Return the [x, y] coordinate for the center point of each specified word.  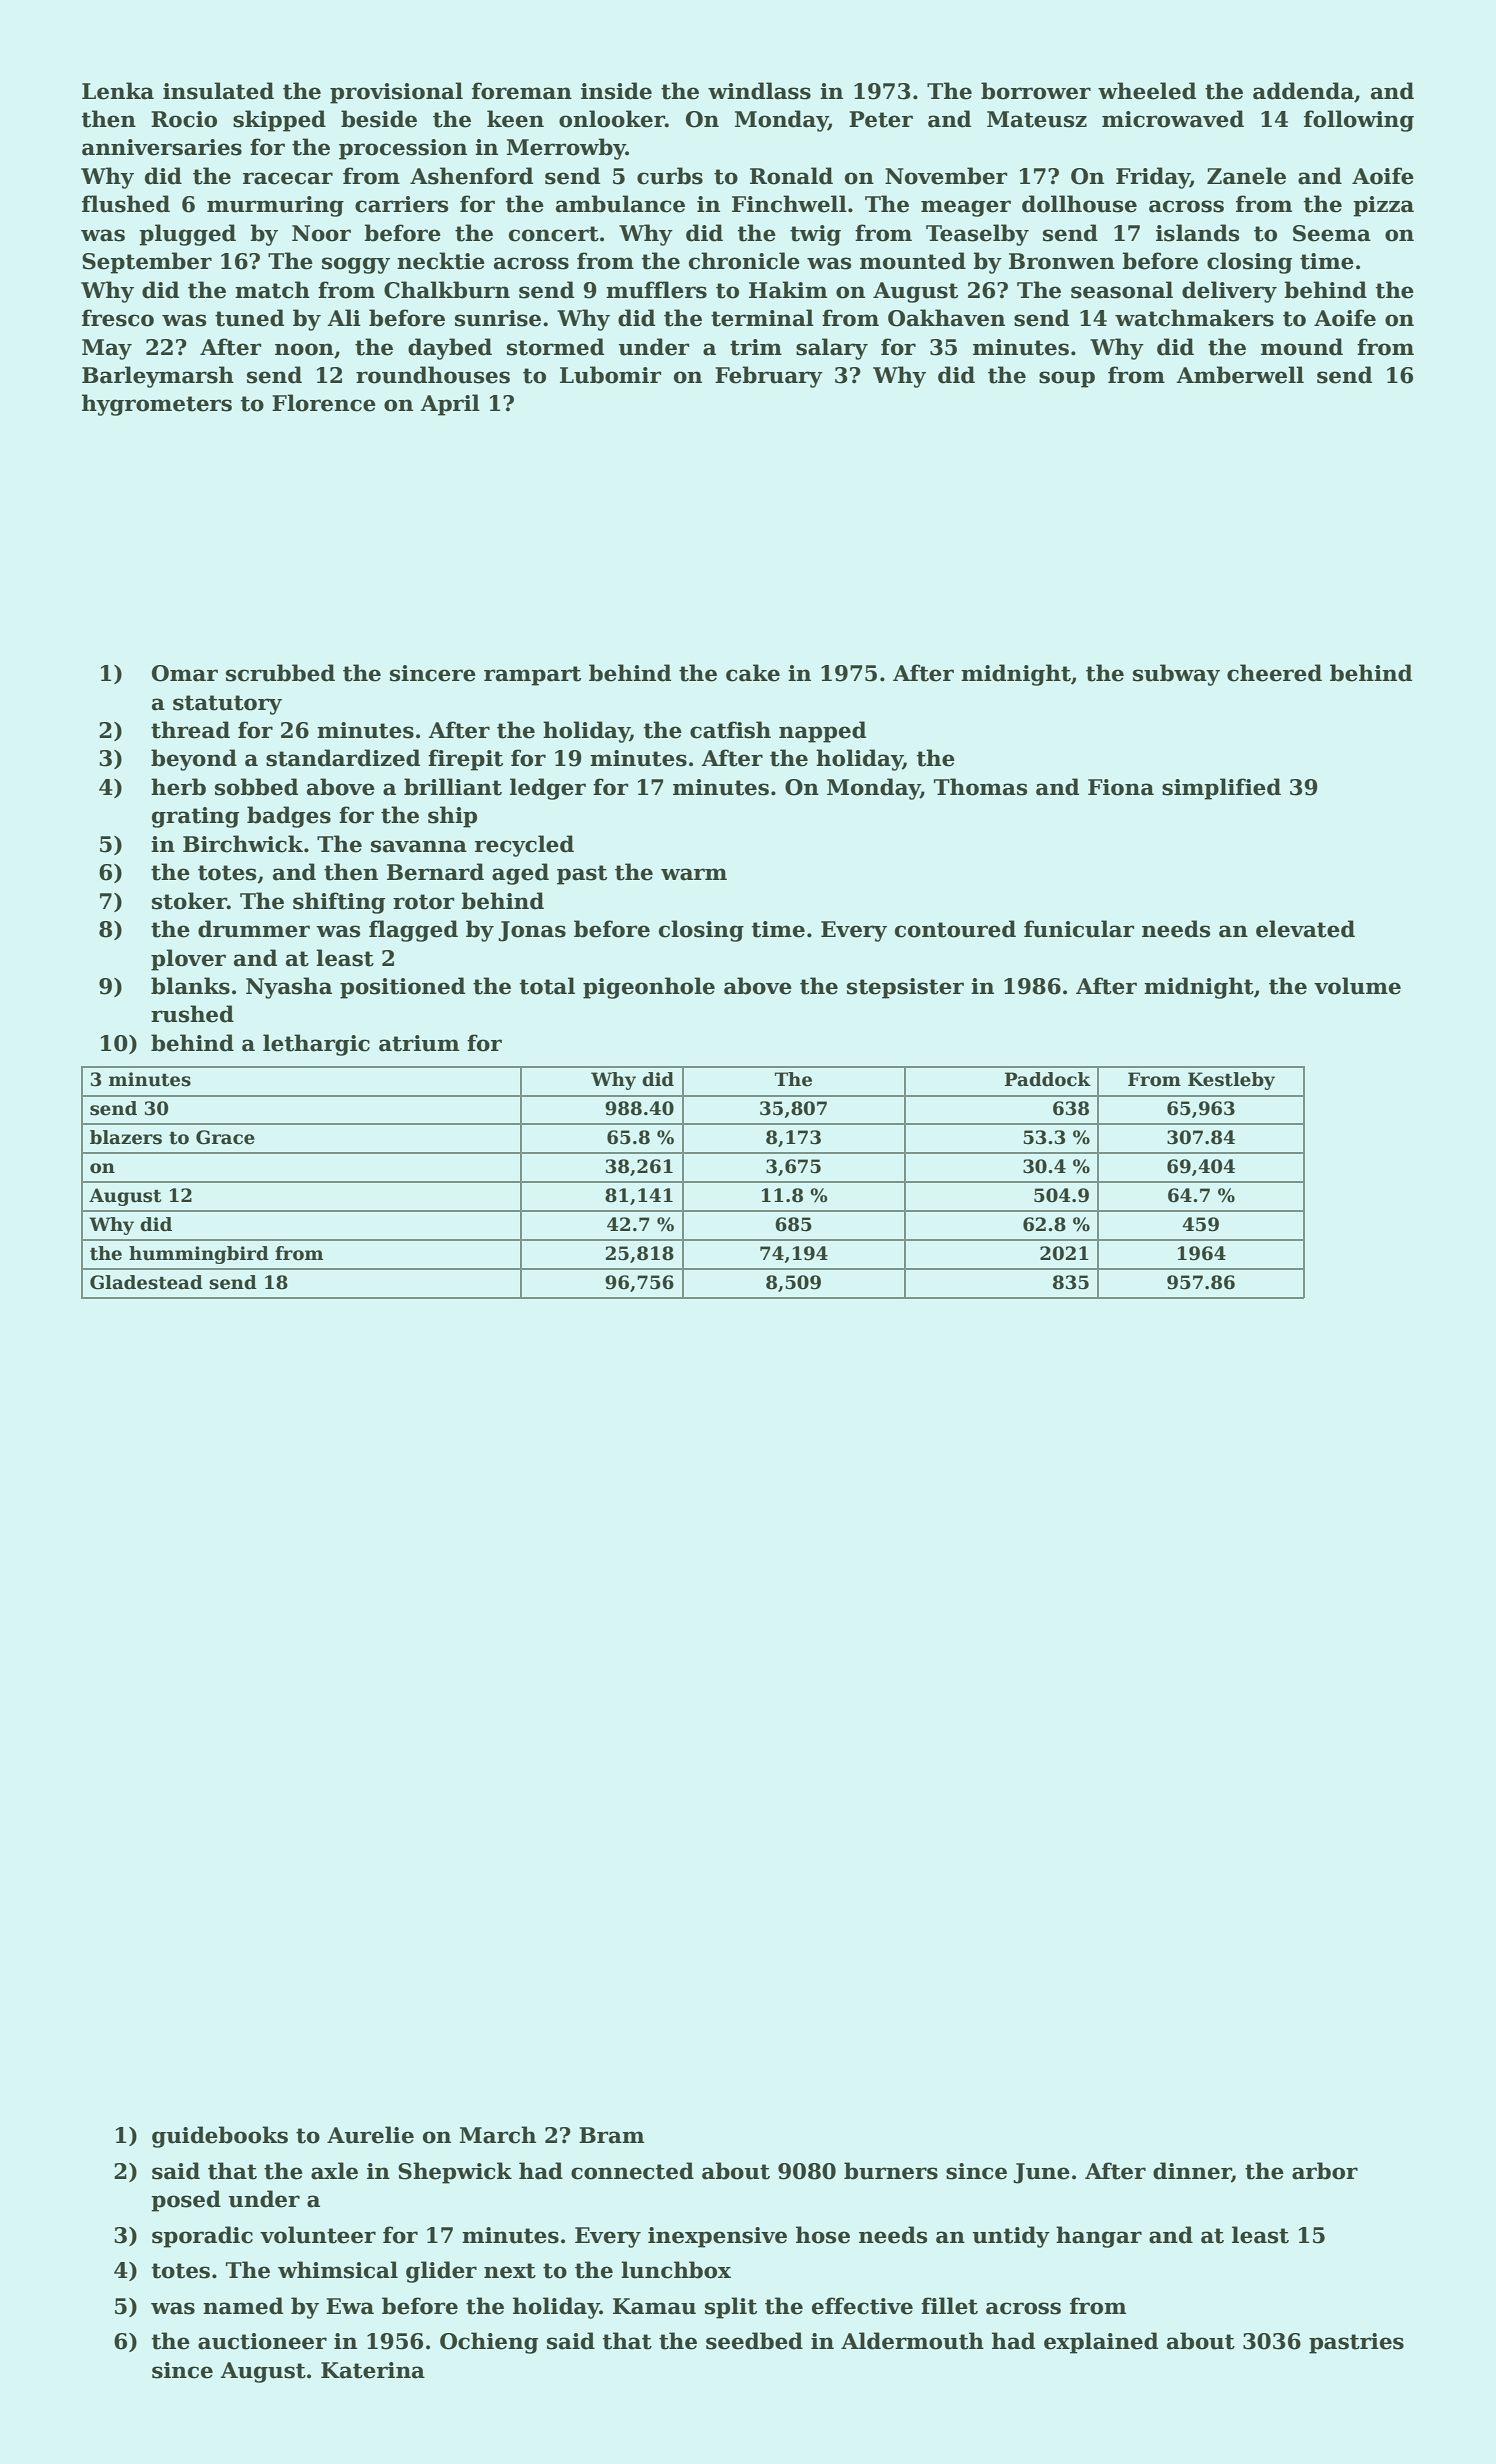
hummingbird [199, 1255]
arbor [1325, 2171]
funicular [1079, 929]
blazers [126, 1137]
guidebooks [220, 2137]
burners [891, 2171]
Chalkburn [447, 290]
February [769, 377]
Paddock [1048, 1079]
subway [1176, 675]
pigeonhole [649, 988]
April [450, 405]
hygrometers [157, 405]
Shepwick [455, 2173]
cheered [1274, 673]
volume [1357, 986]
